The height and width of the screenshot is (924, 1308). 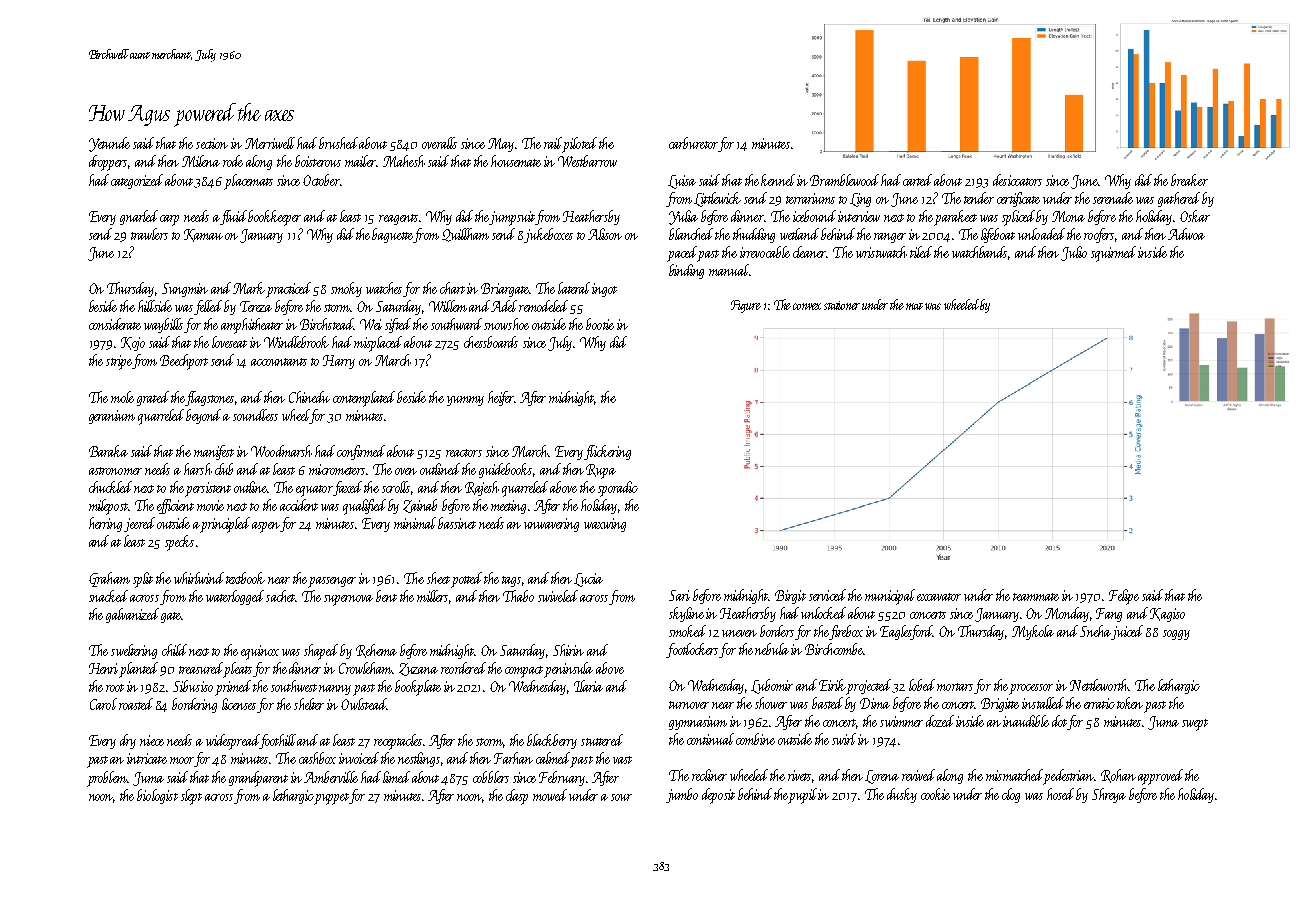 I want to click on breaker, so click(x=1189, y=180).
